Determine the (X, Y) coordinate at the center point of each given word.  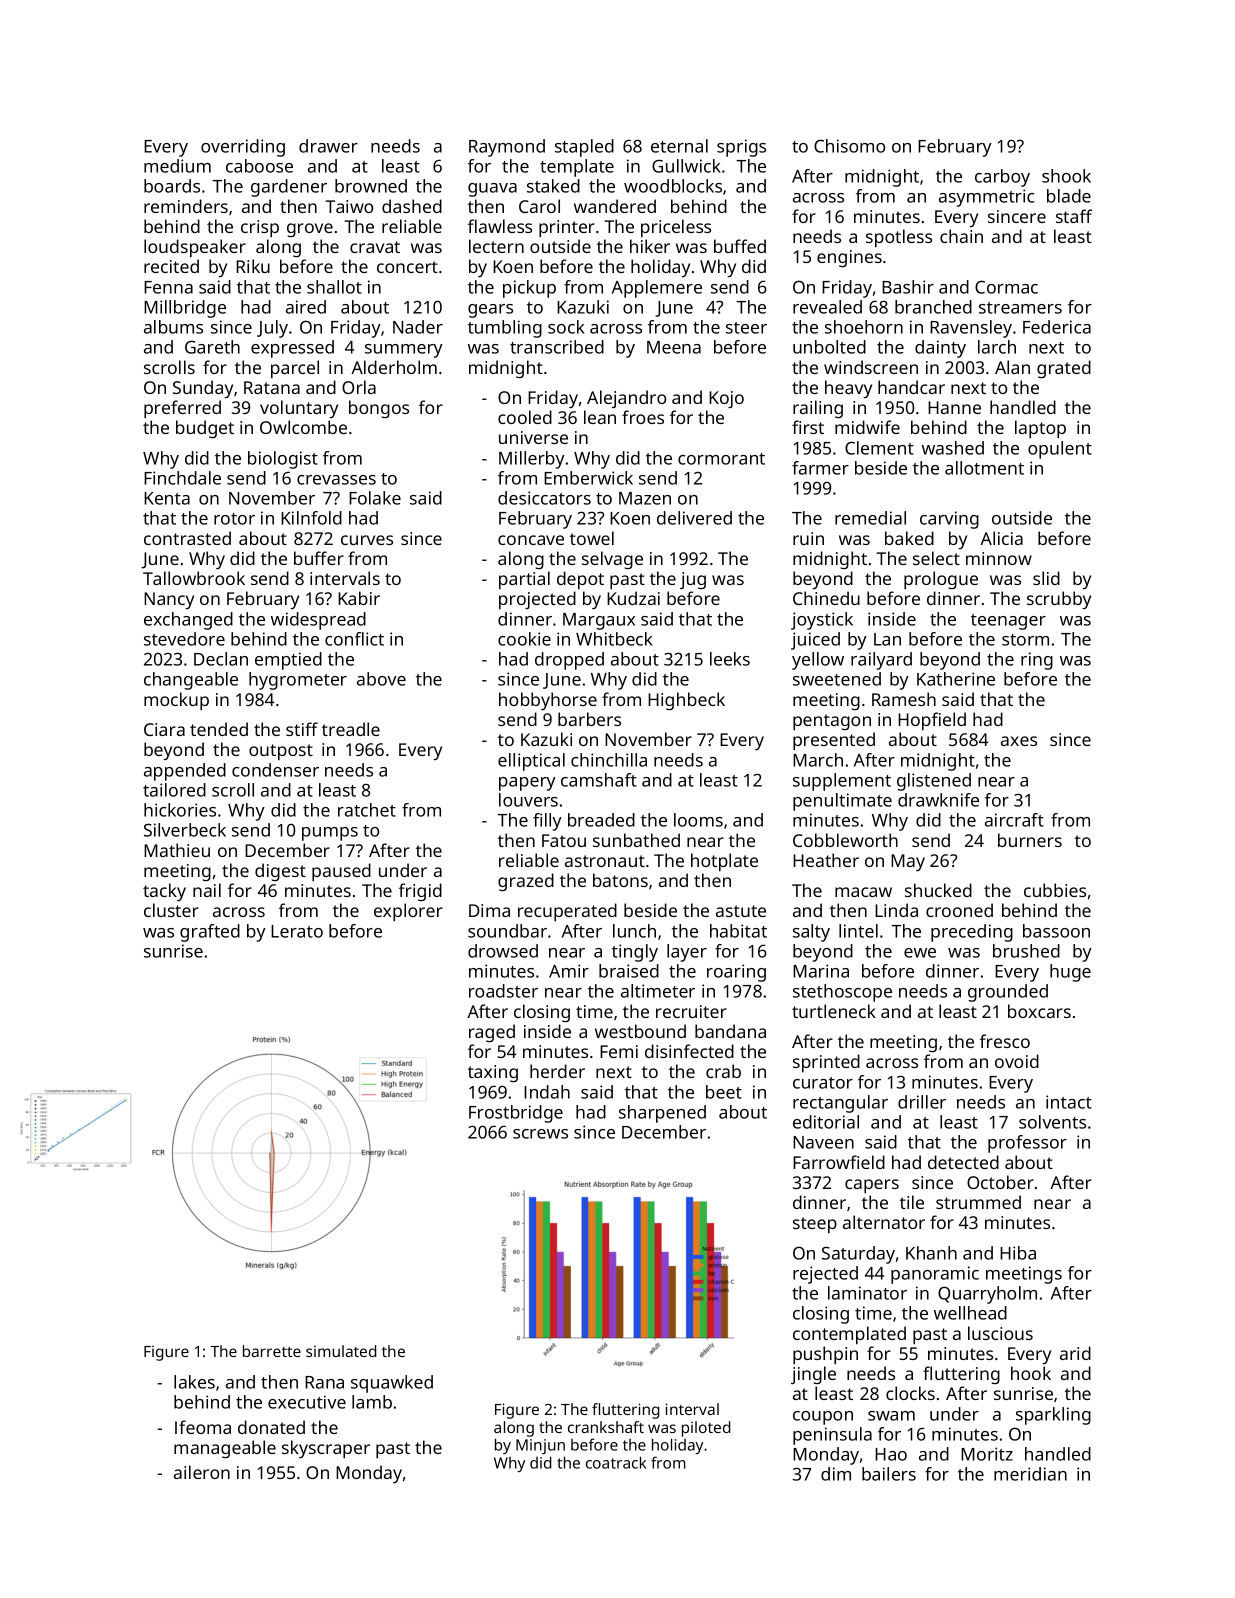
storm (1025, 640)
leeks (730, 659)
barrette (272, 1351)
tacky (164, 892)
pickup (529, 289)
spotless (899, 238)
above (381, 679)
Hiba (1018, 1253)
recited (171, 266)
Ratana (272, 387)
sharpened (662, 1114)
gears (490, 311)
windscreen (871, 367)
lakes (194, 1382)
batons (620, 880)
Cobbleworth (845, 840)
